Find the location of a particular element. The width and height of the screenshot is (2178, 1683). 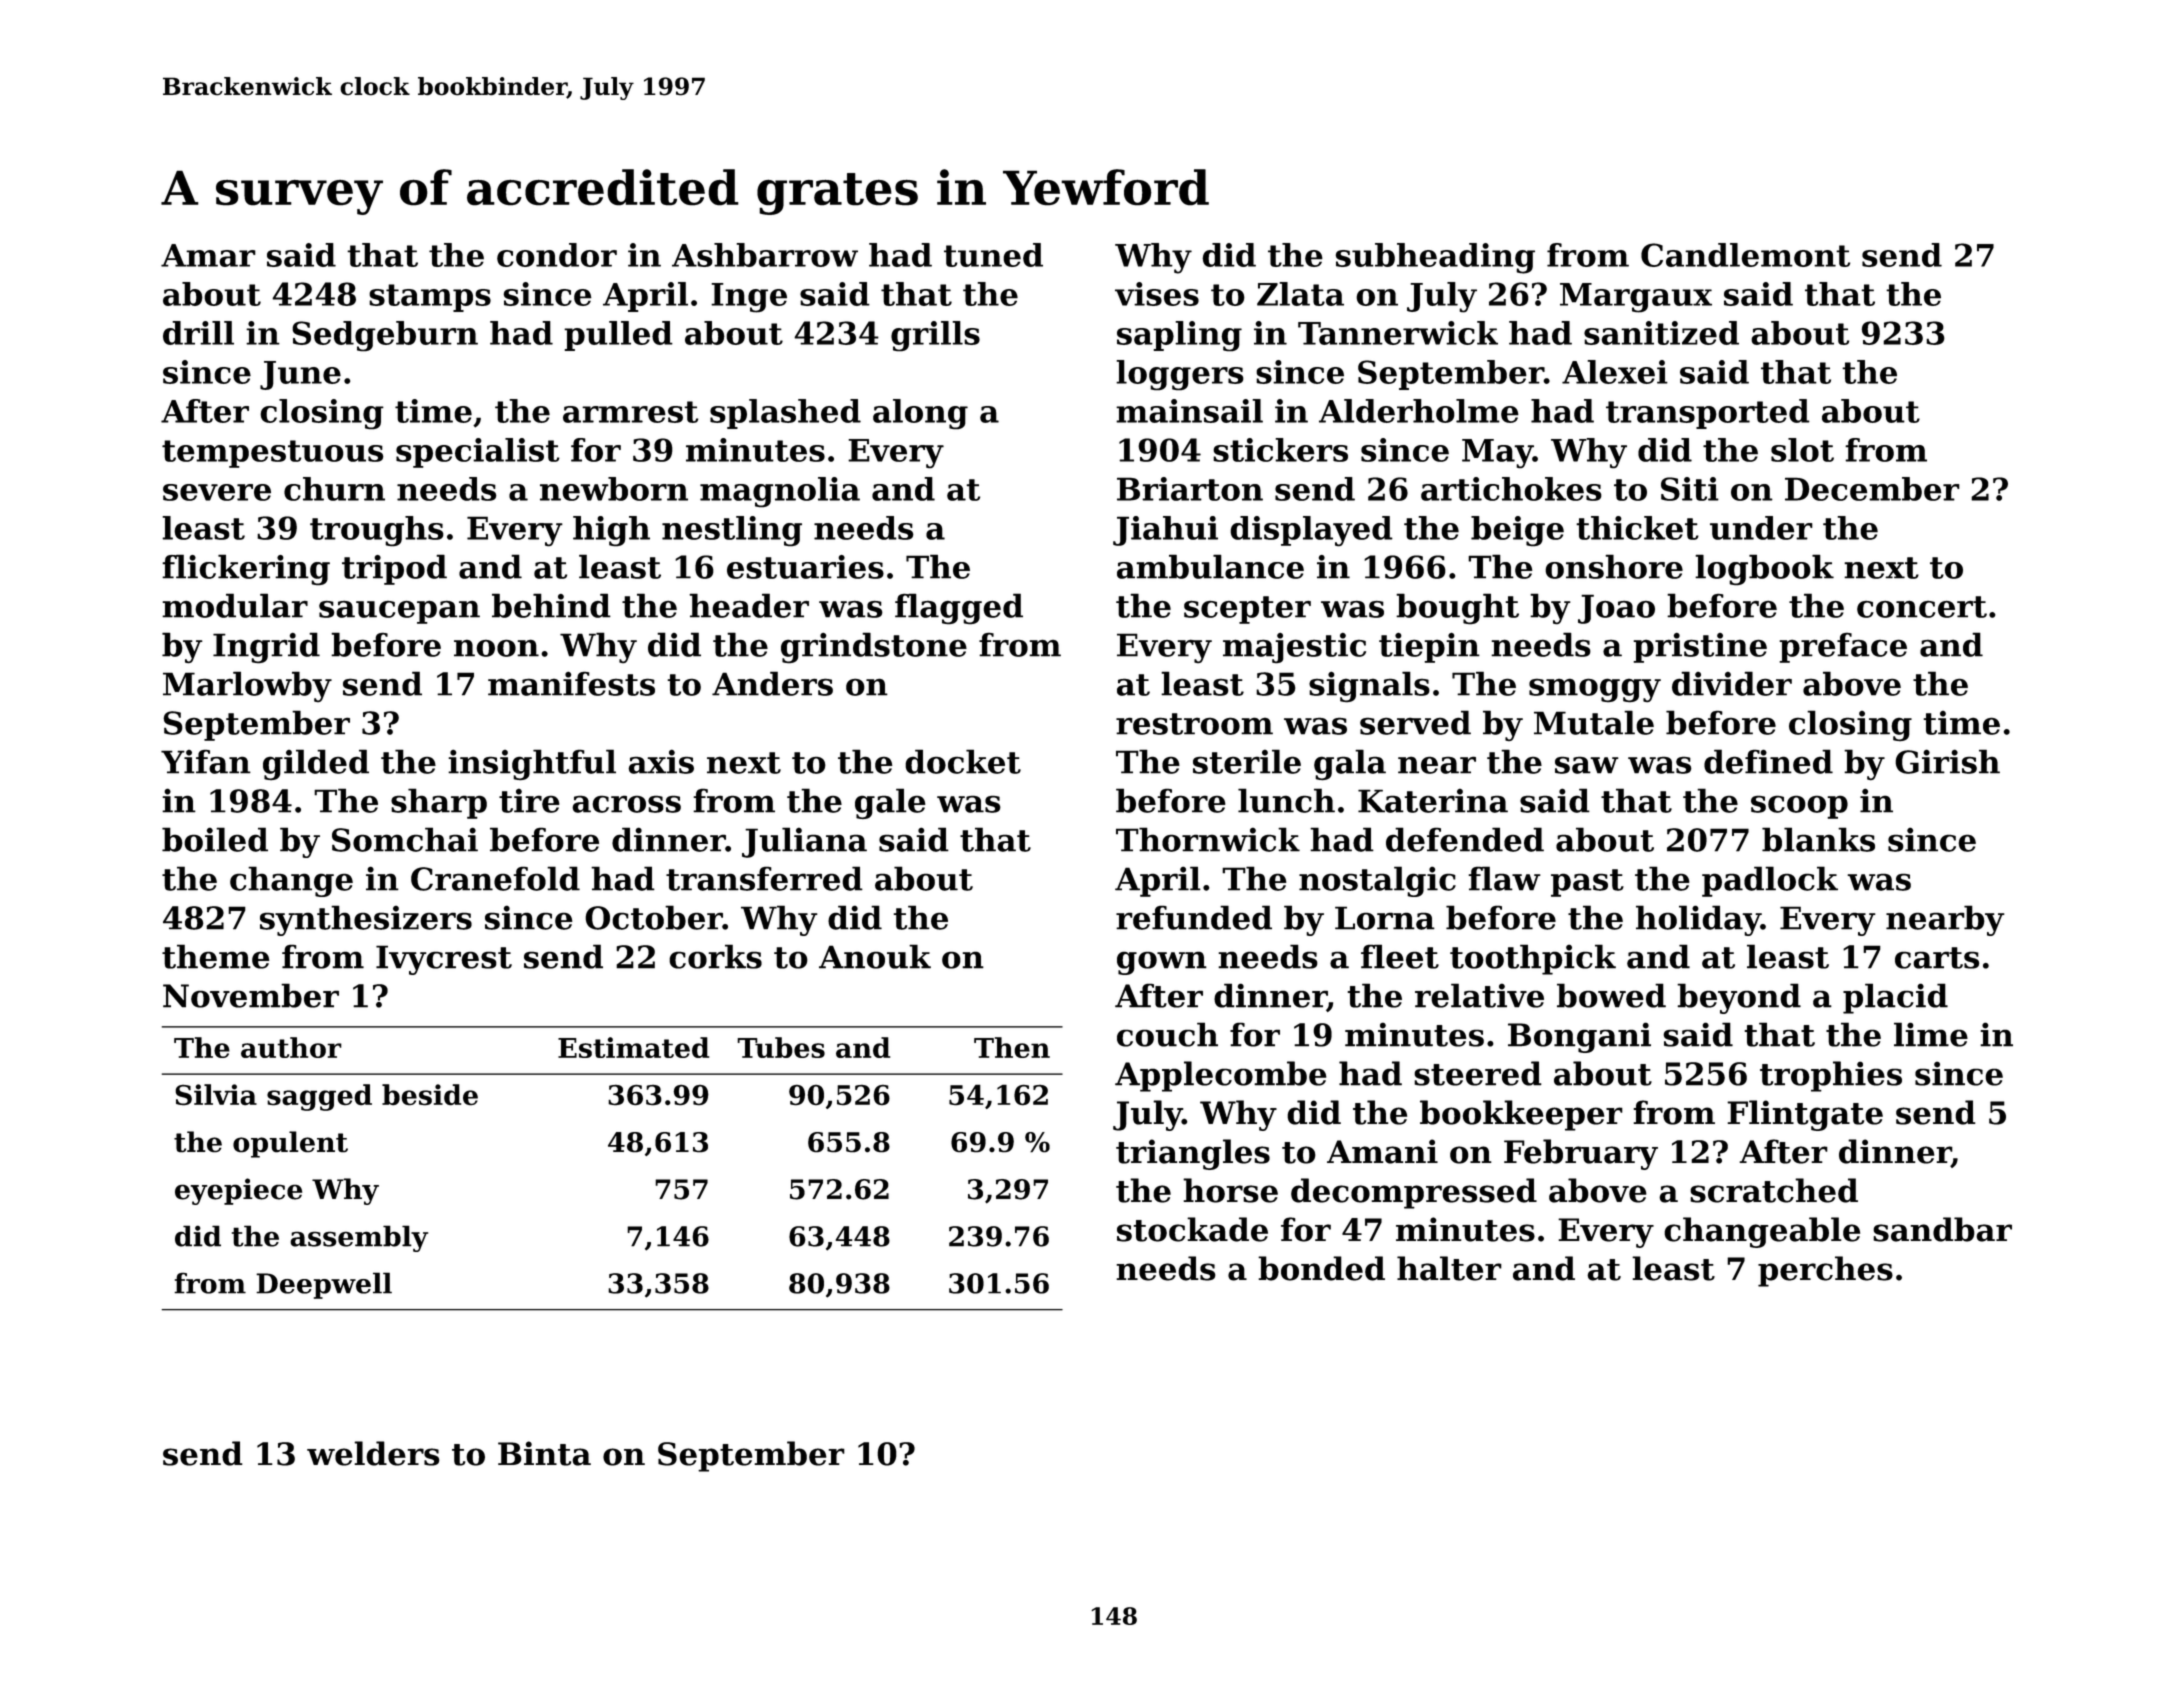

perches is located at coordinates (1825, 1271).
